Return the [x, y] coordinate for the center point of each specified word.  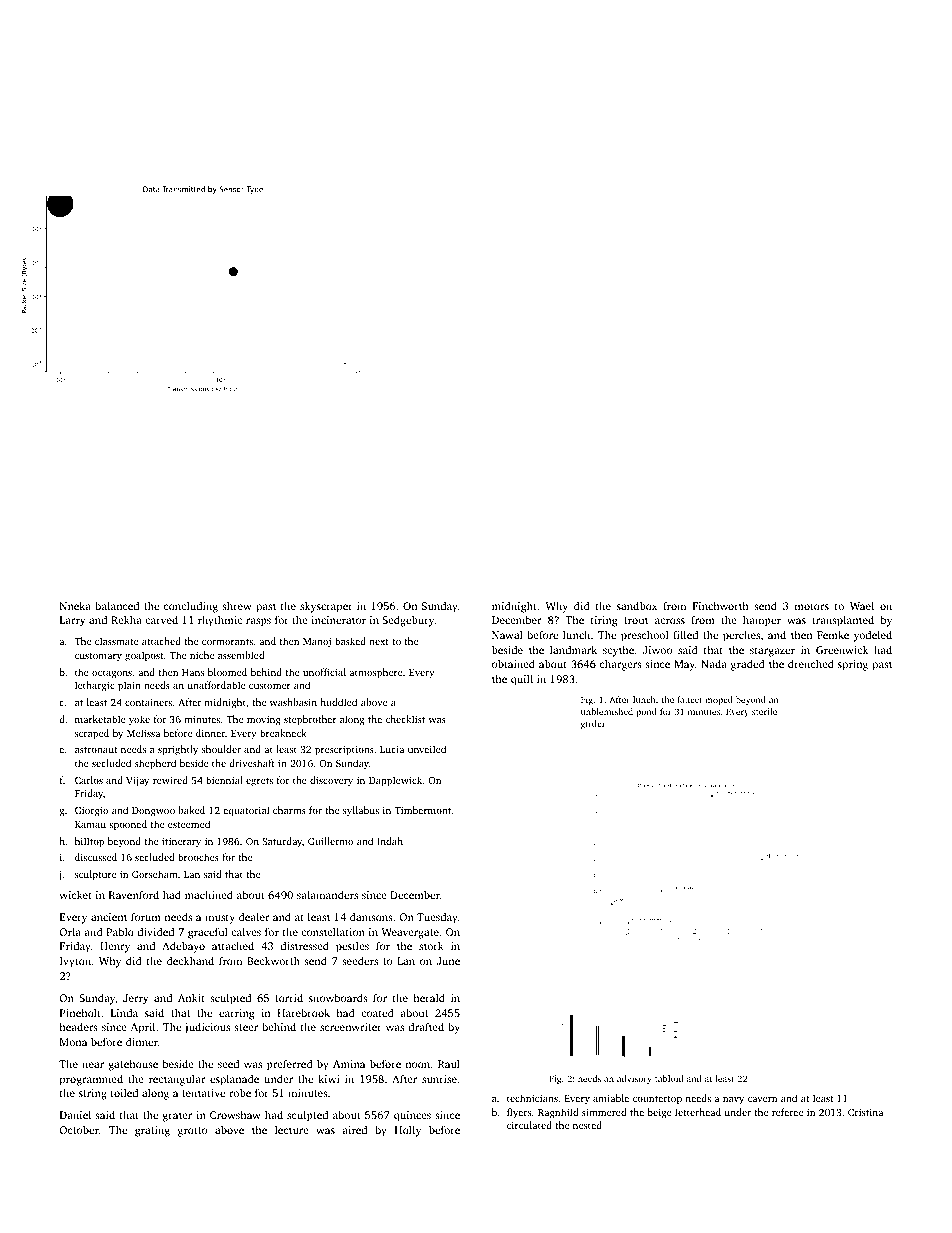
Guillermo [331, 841]
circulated [529, 1125]
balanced [117, 605]
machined [209, 894]
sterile [764, 711]
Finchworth [720, 606]
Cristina [865, 1112]
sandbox [637, 606]
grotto [192, 1132]
